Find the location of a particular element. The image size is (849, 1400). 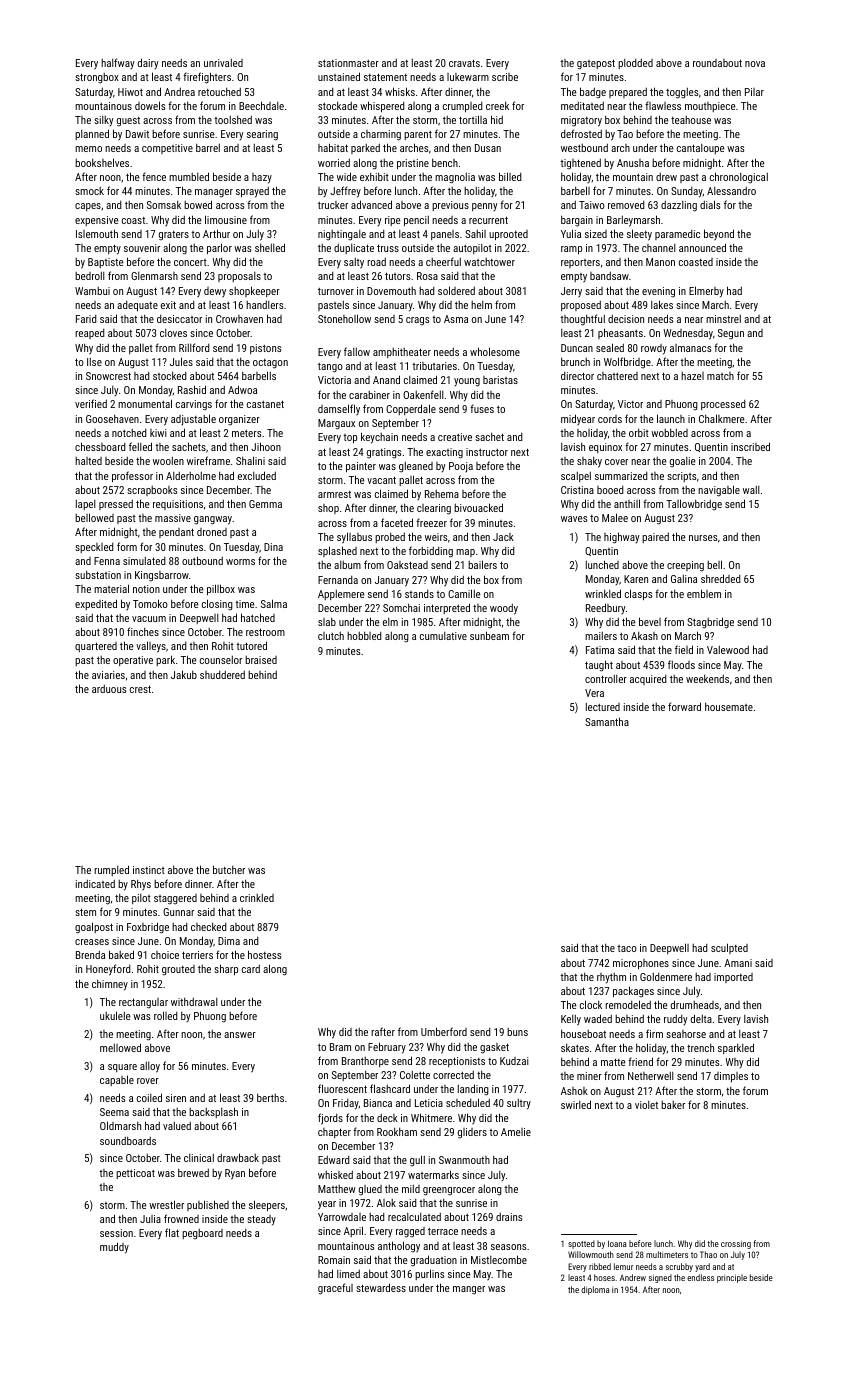

shredded is located at coordinates (721, 578).
